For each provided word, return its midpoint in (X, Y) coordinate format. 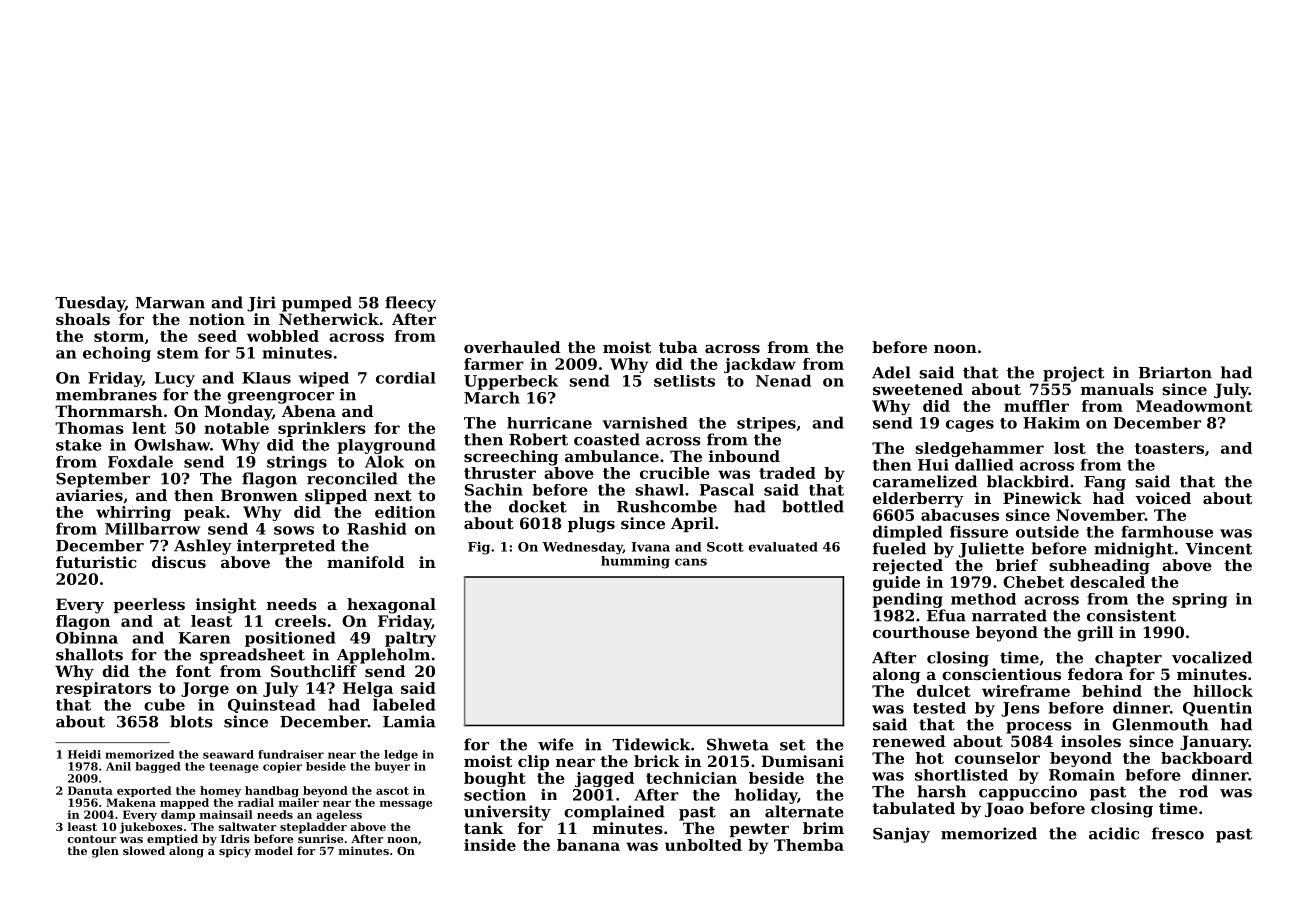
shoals (83, 319)
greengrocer (280, 398)
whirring (133, 513)
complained (614, 813)
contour (92, 839)
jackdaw (760, 365)
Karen (204, 638)
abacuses (960, 515)
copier (282, 767)
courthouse (921, 632)
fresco (1178, 833)
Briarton (1175, 372)
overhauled (512, 347)
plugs (591, 525)
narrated (1009, 615)
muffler (1036, 406)
